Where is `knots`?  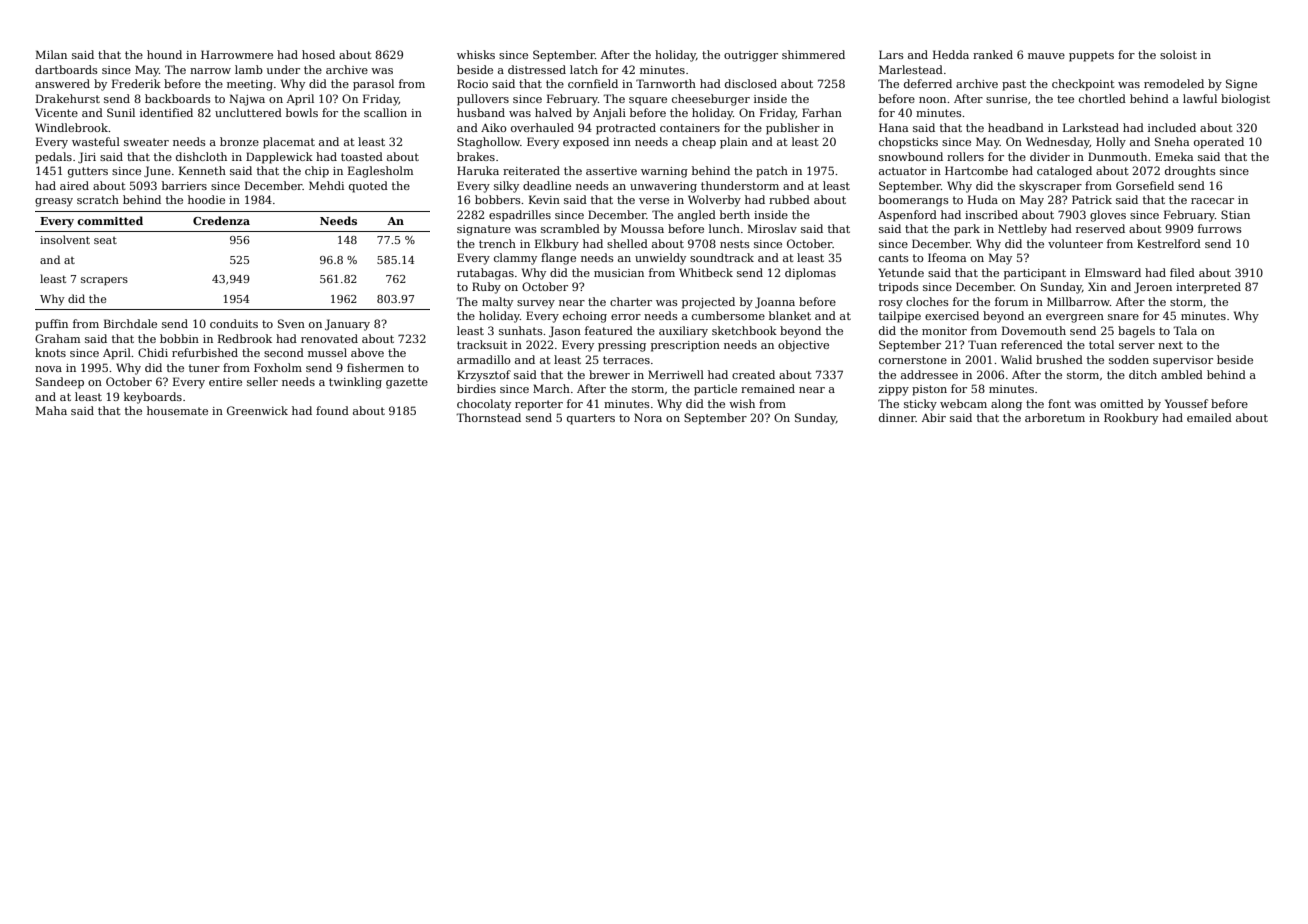
knots is located at coordinates (50, 352).
